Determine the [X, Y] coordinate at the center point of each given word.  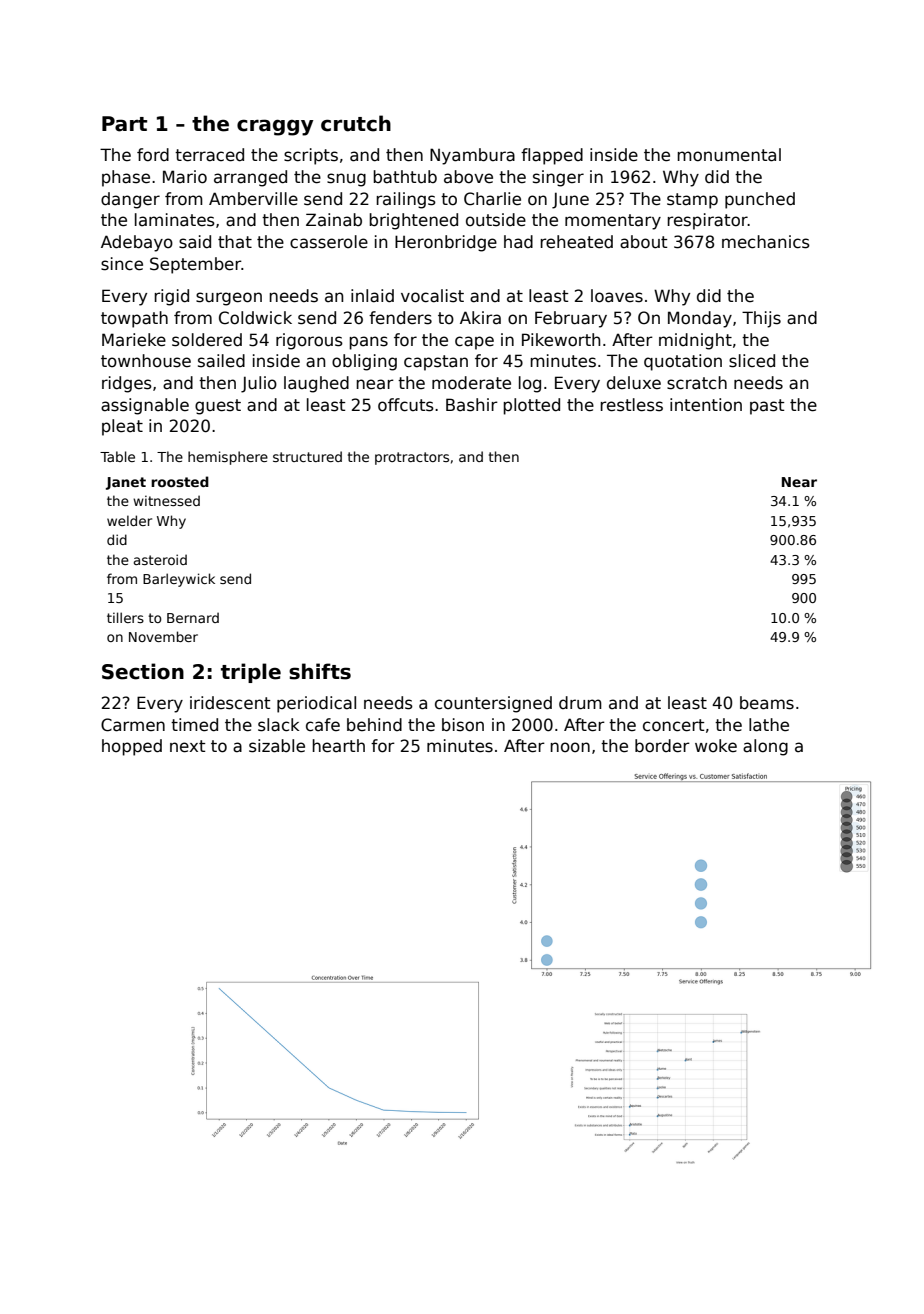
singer [558, 178]
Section [143, 671]
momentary [613, 222]
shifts [320, 671]
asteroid [160, 559]
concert [673, 725]
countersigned [493, 704]
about [643, 242]
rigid [171, 297]
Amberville [253, 199]
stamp [692, 201]
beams [767, 703]
